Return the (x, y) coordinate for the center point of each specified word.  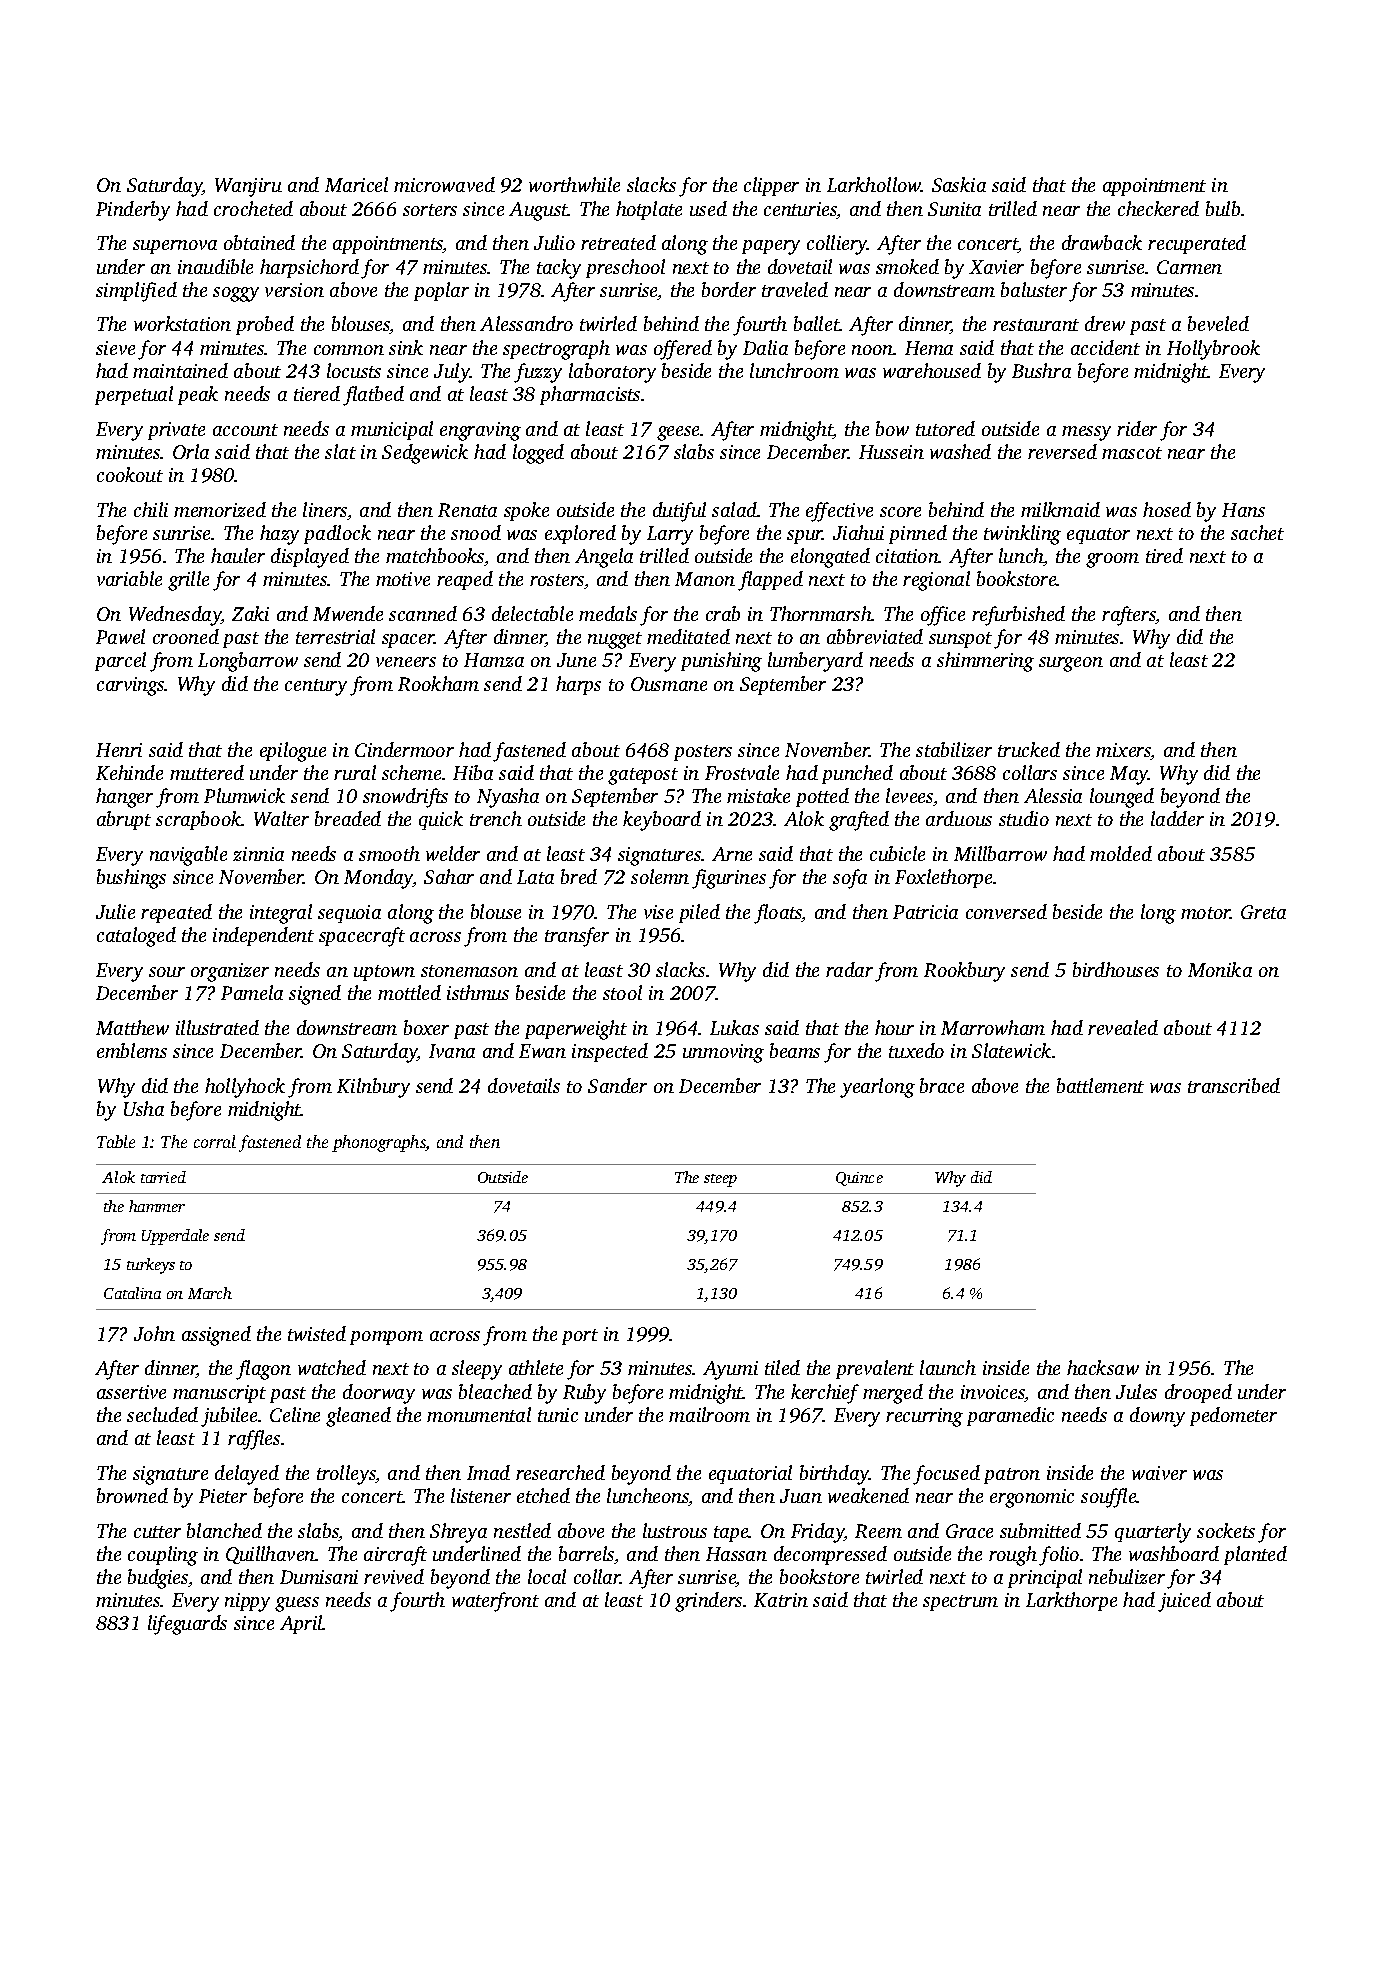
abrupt (124, 820)
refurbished (1018, 616)
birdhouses (1116, 969)
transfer (577, 937)
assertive (131, 1392)
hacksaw (1103, 1367)
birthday (834, 1475)
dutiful (679, 512)
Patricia (925, 912)
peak (198, 395)
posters (703, 753)
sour (167, 972)
